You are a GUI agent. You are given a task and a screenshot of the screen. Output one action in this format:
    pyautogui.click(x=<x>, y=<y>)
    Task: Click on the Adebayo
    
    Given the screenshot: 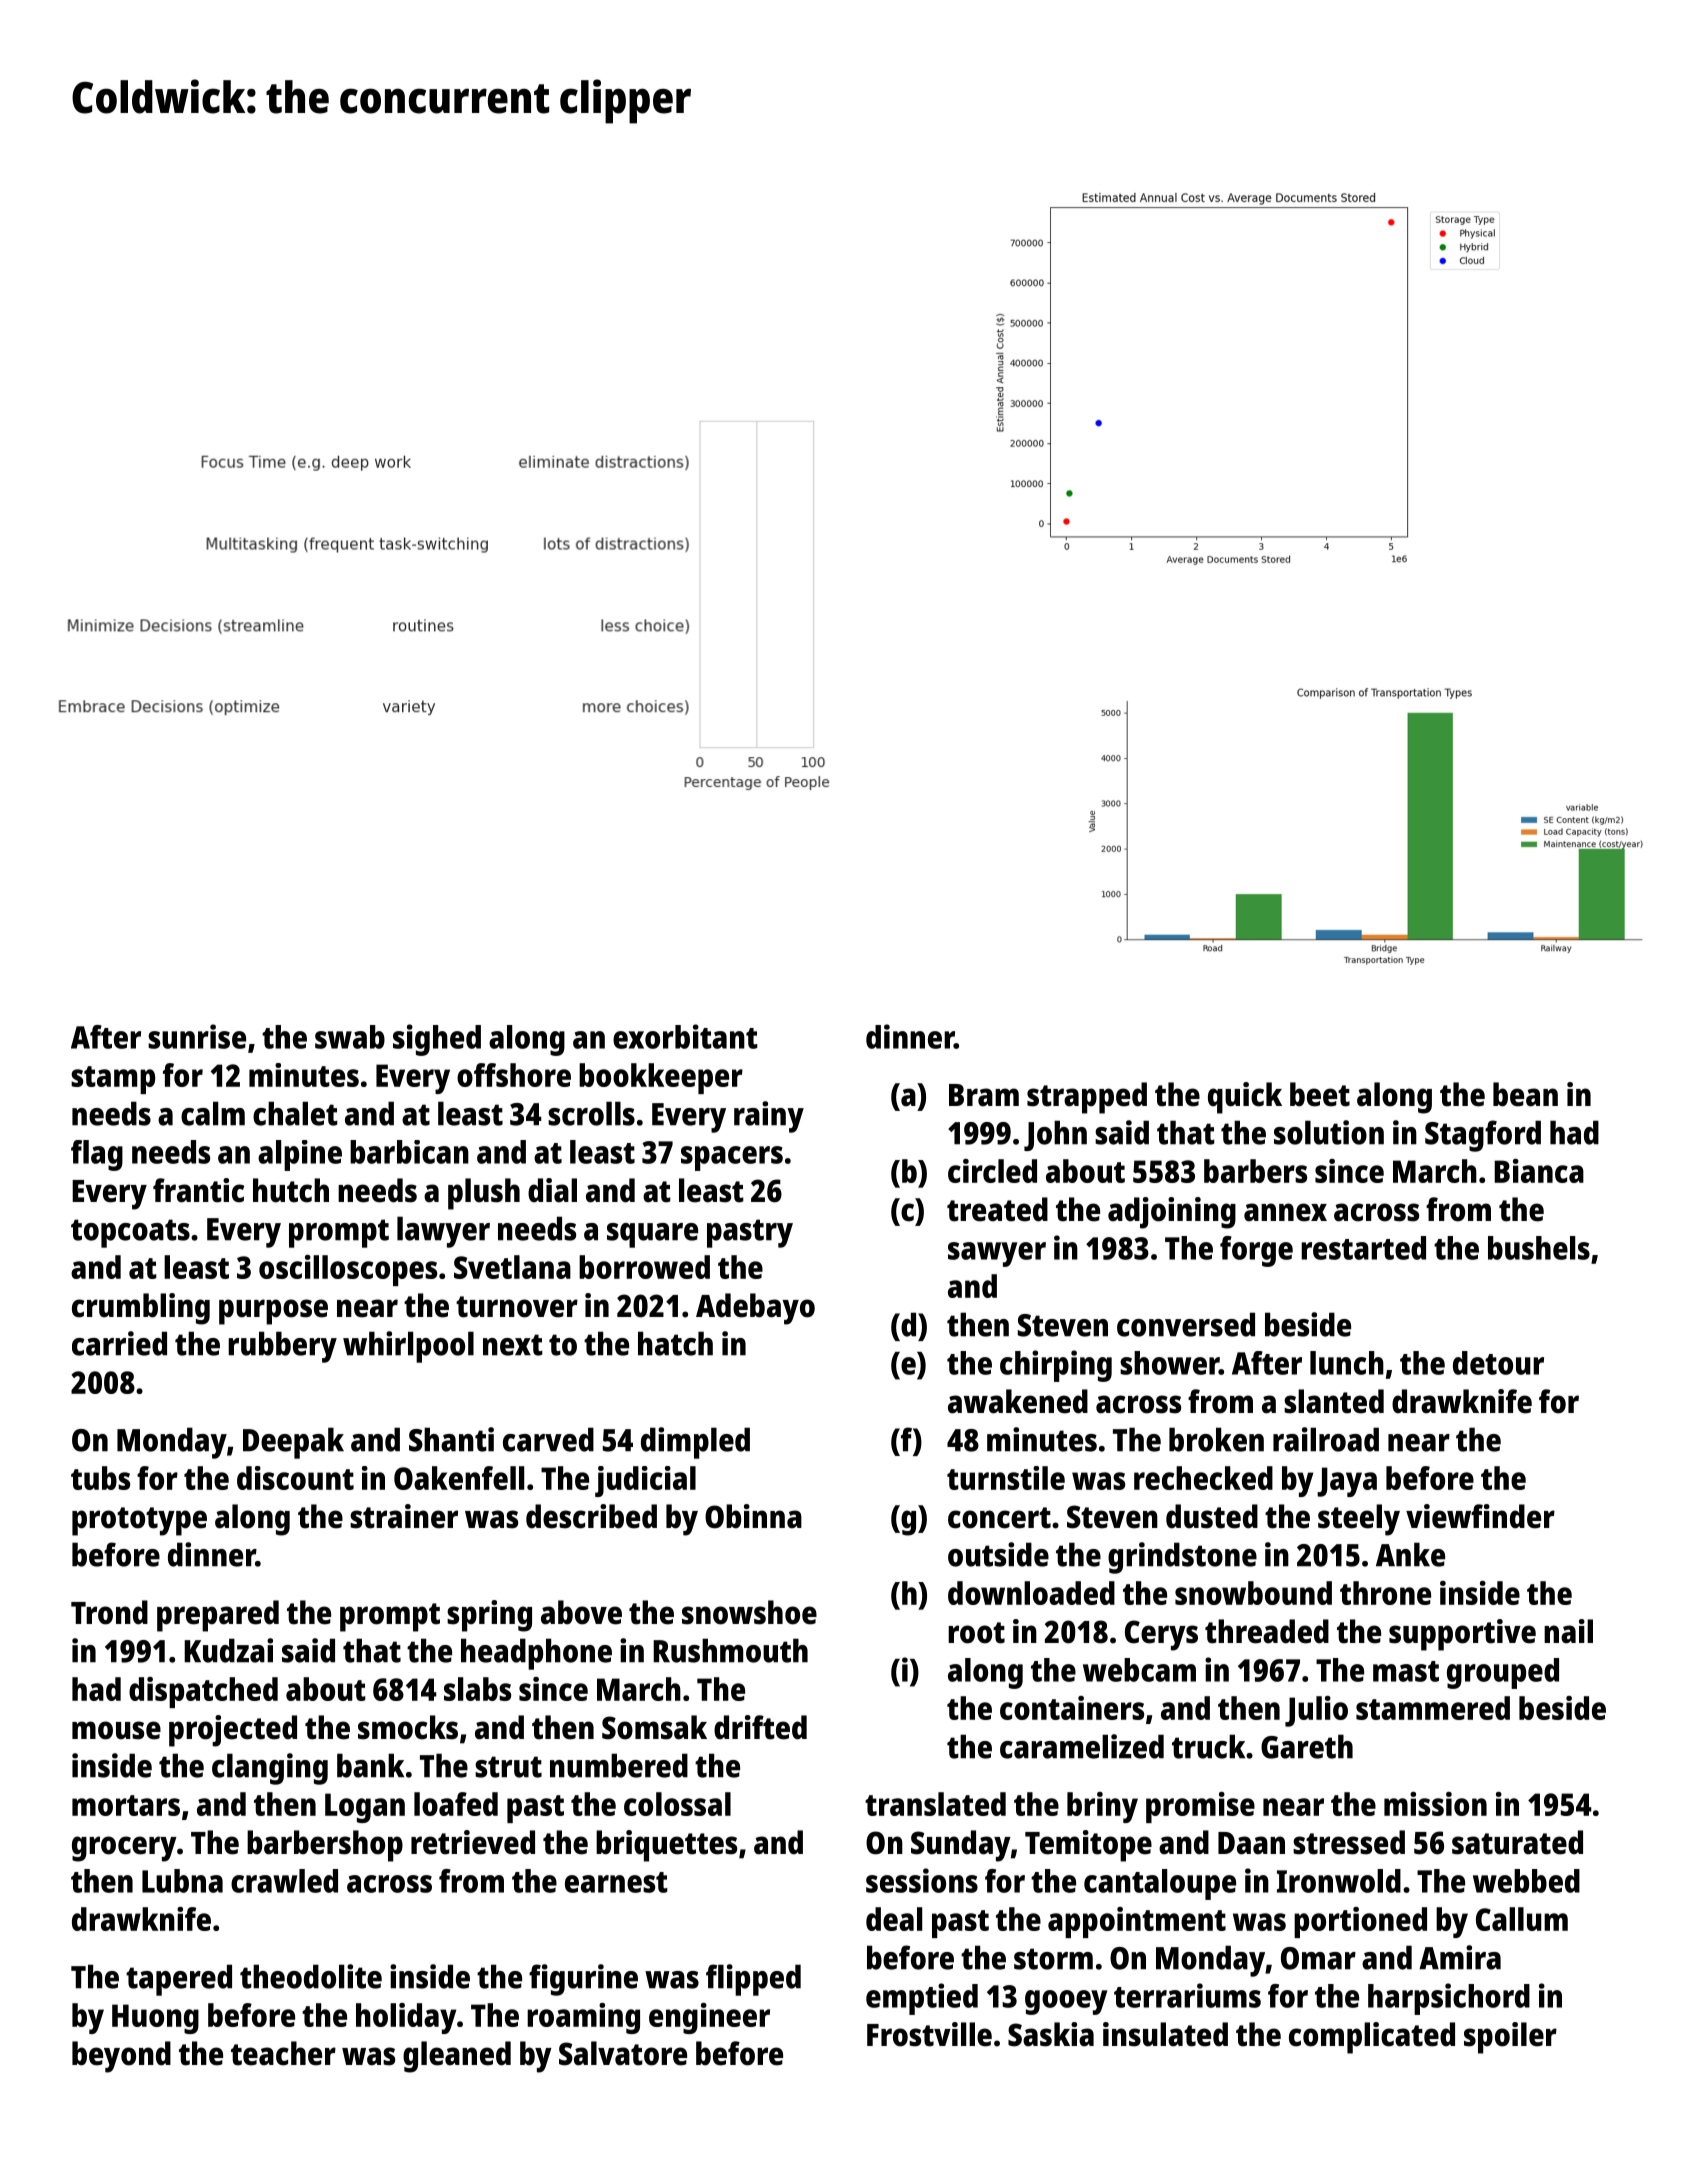 What is the action you would take?
    pyautogui.click(x=755, y=1309)
